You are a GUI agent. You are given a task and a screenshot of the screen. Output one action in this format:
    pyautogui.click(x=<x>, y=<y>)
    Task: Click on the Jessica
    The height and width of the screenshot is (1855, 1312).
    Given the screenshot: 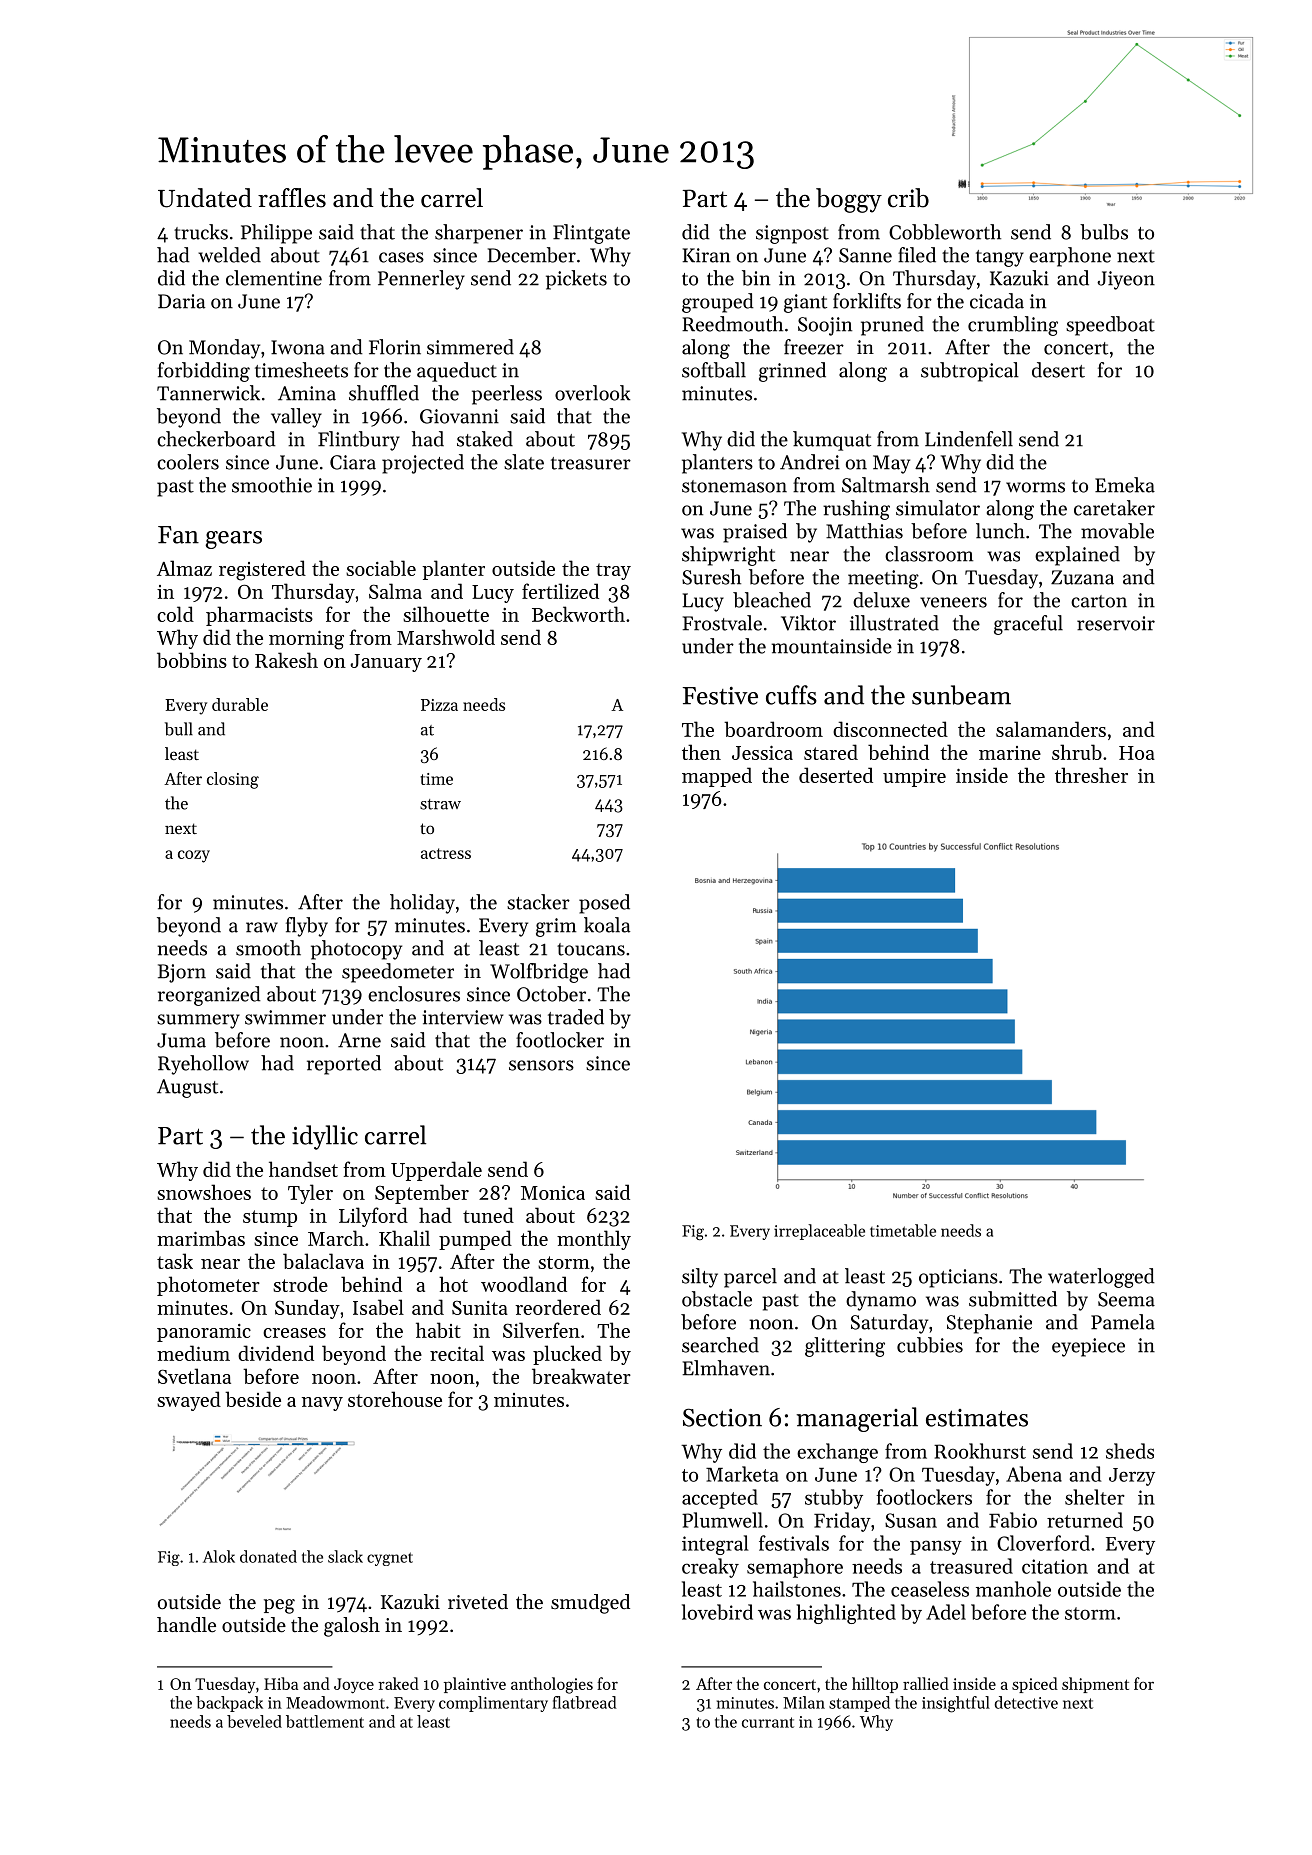 What is the action you would take?
    pyautogui.click(x=762, y=753)
